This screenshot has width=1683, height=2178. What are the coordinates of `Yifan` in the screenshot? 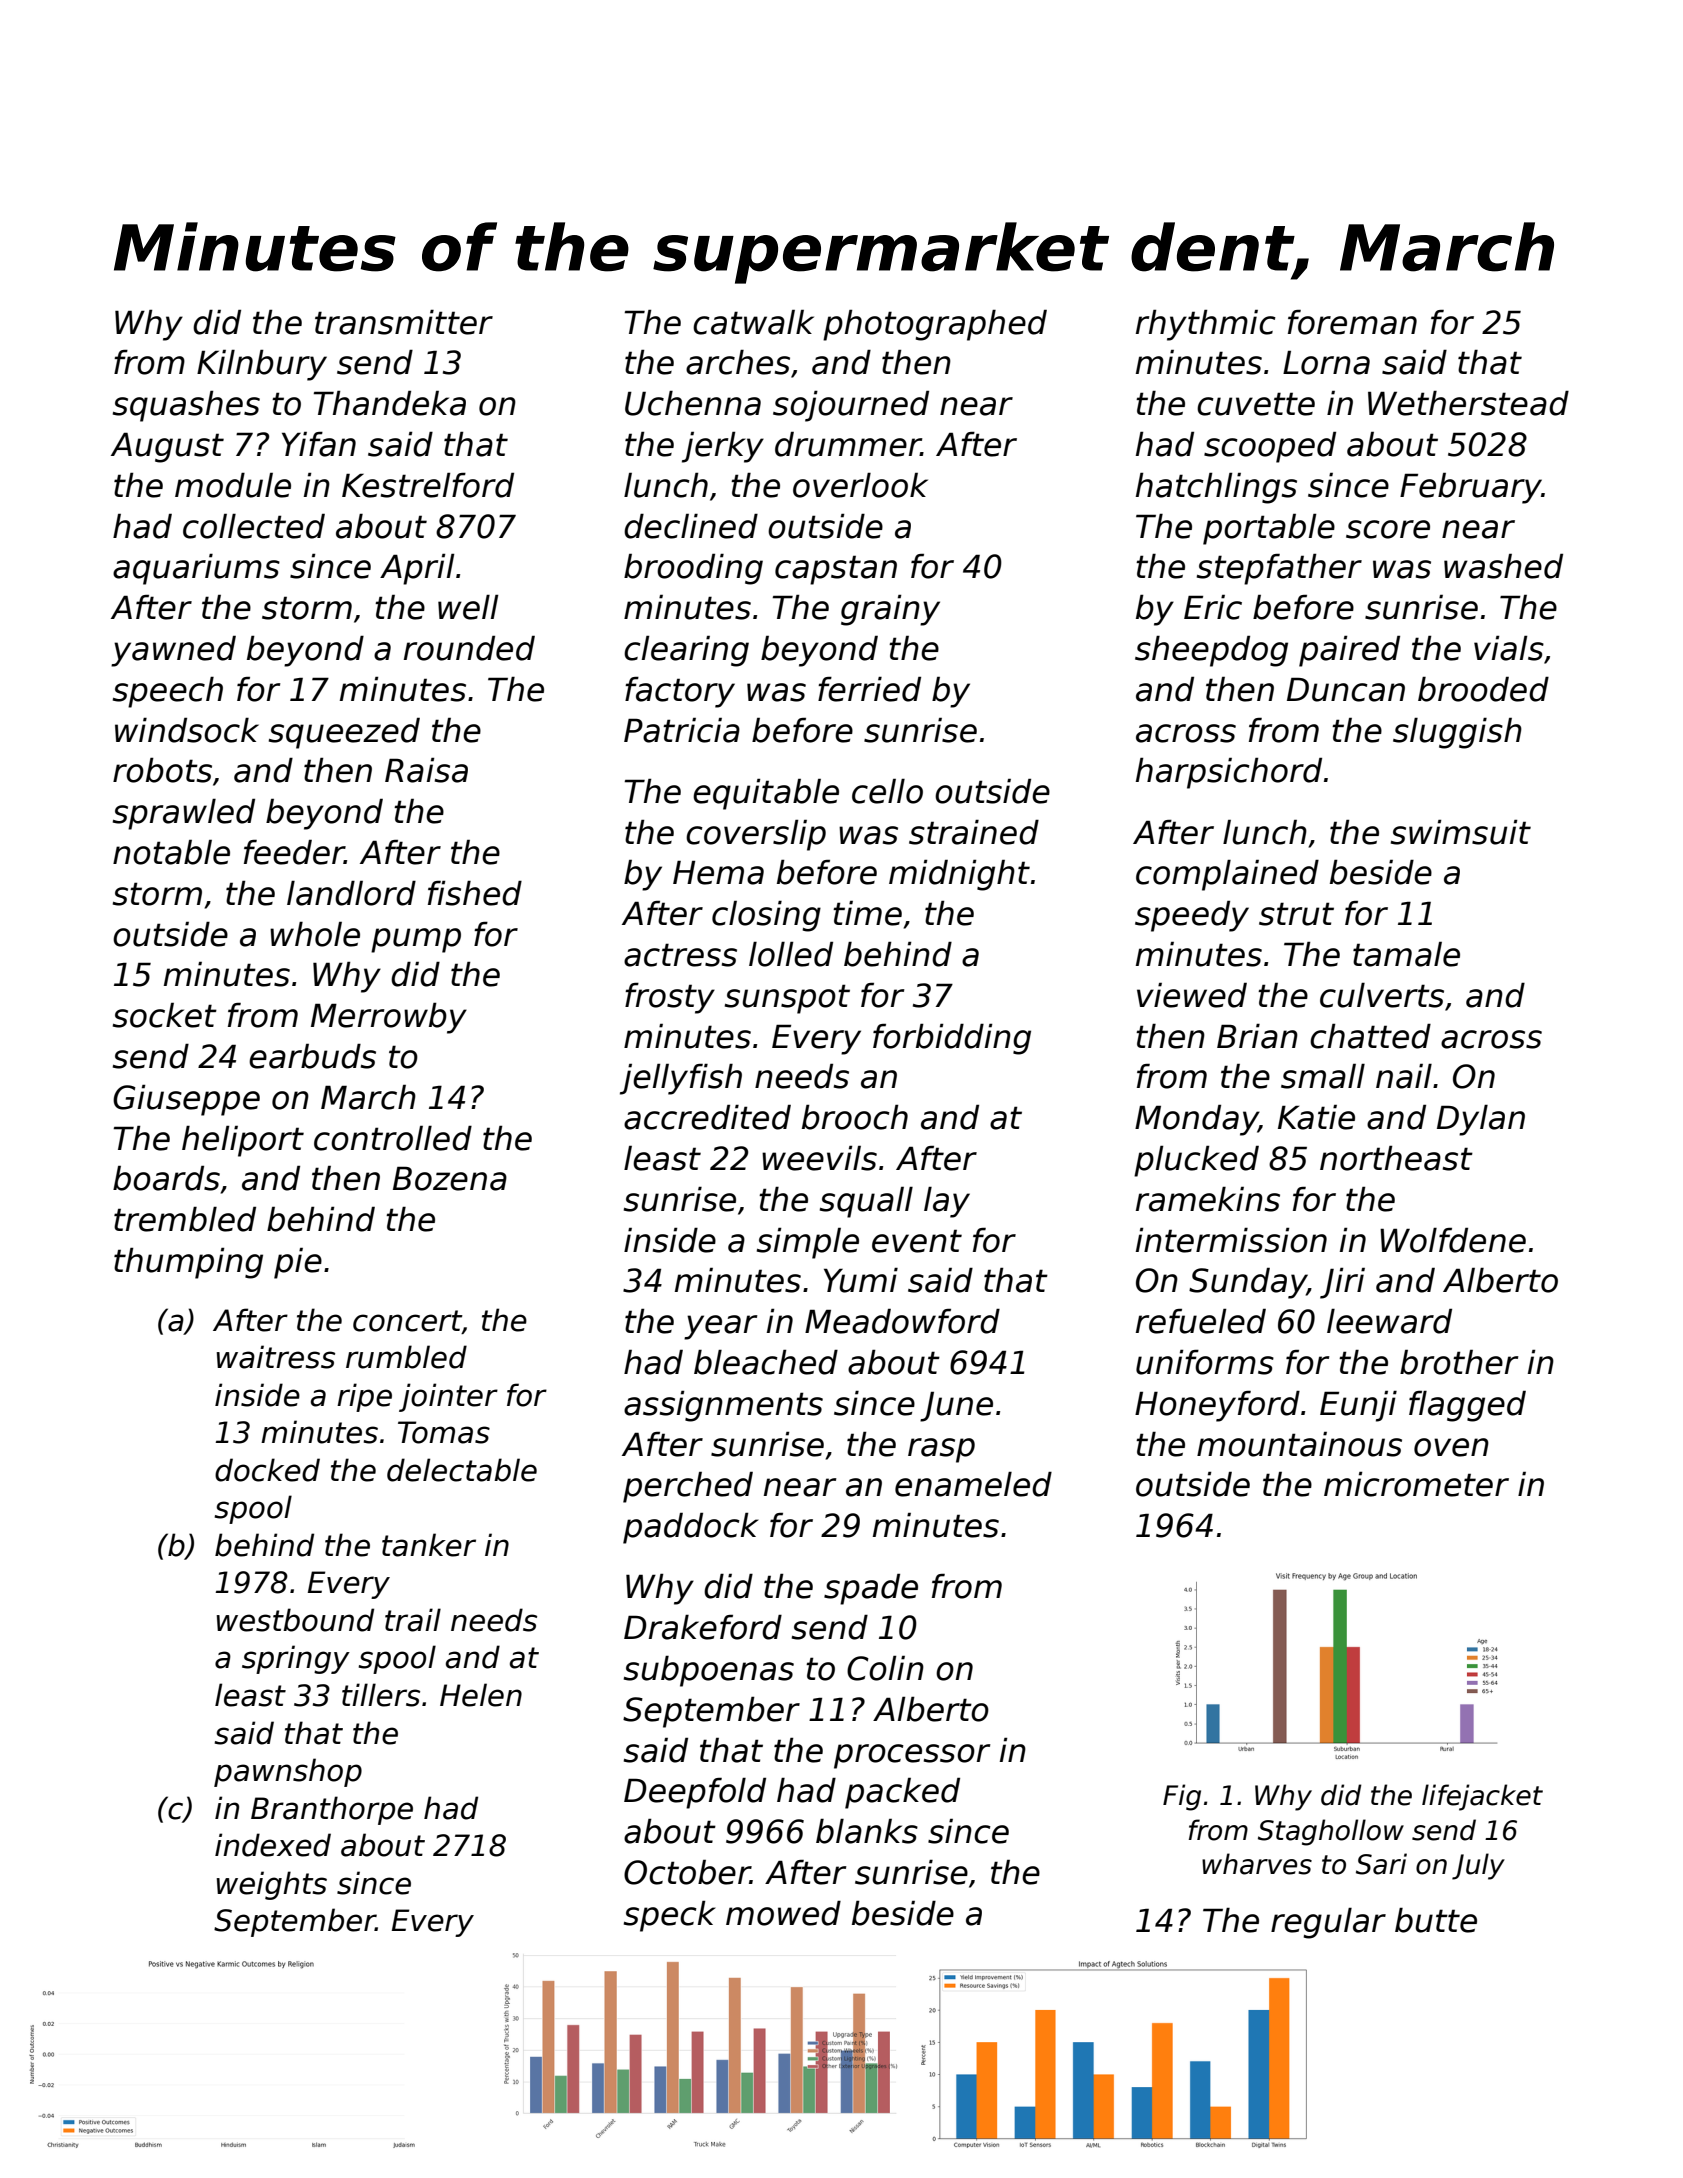 It's located at (319, 444).
